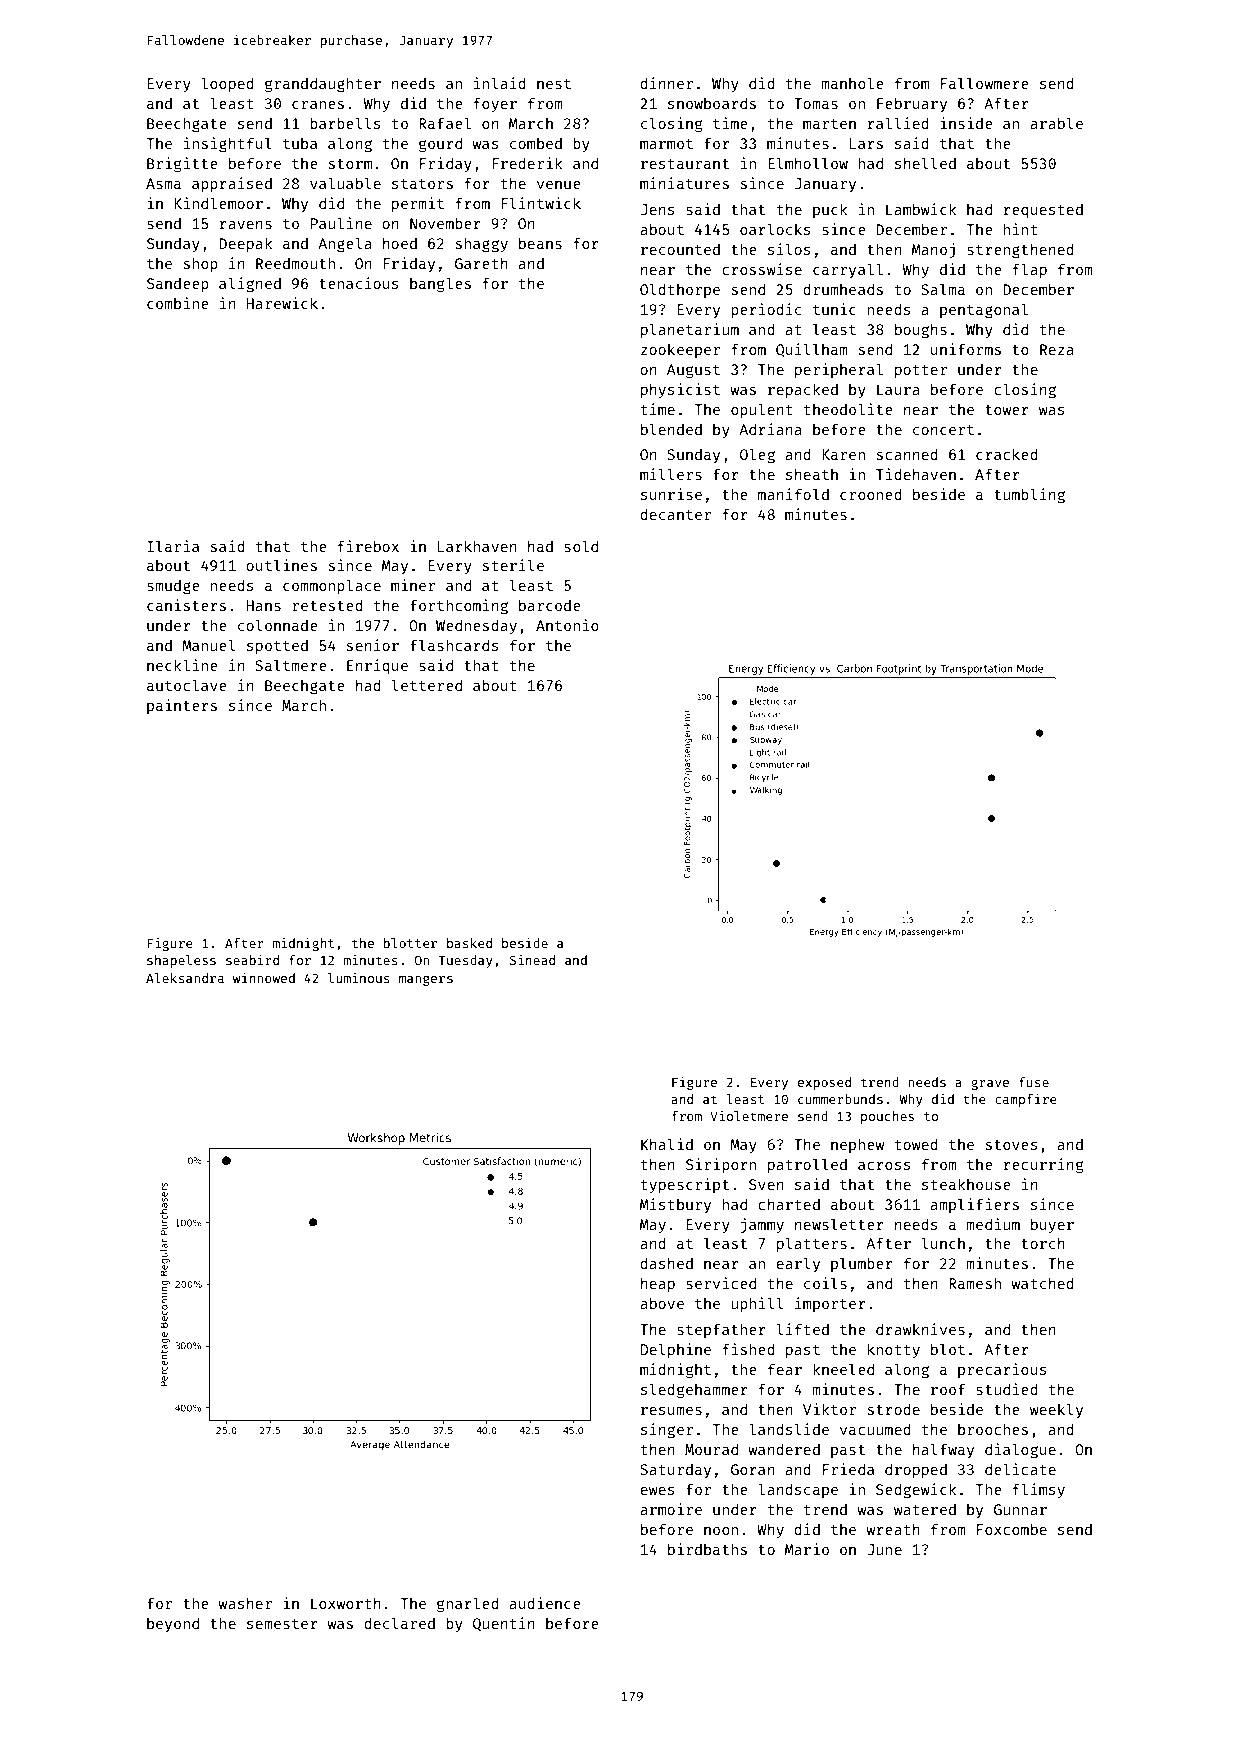  I want to click on granddaughter, so click(323, 85).
